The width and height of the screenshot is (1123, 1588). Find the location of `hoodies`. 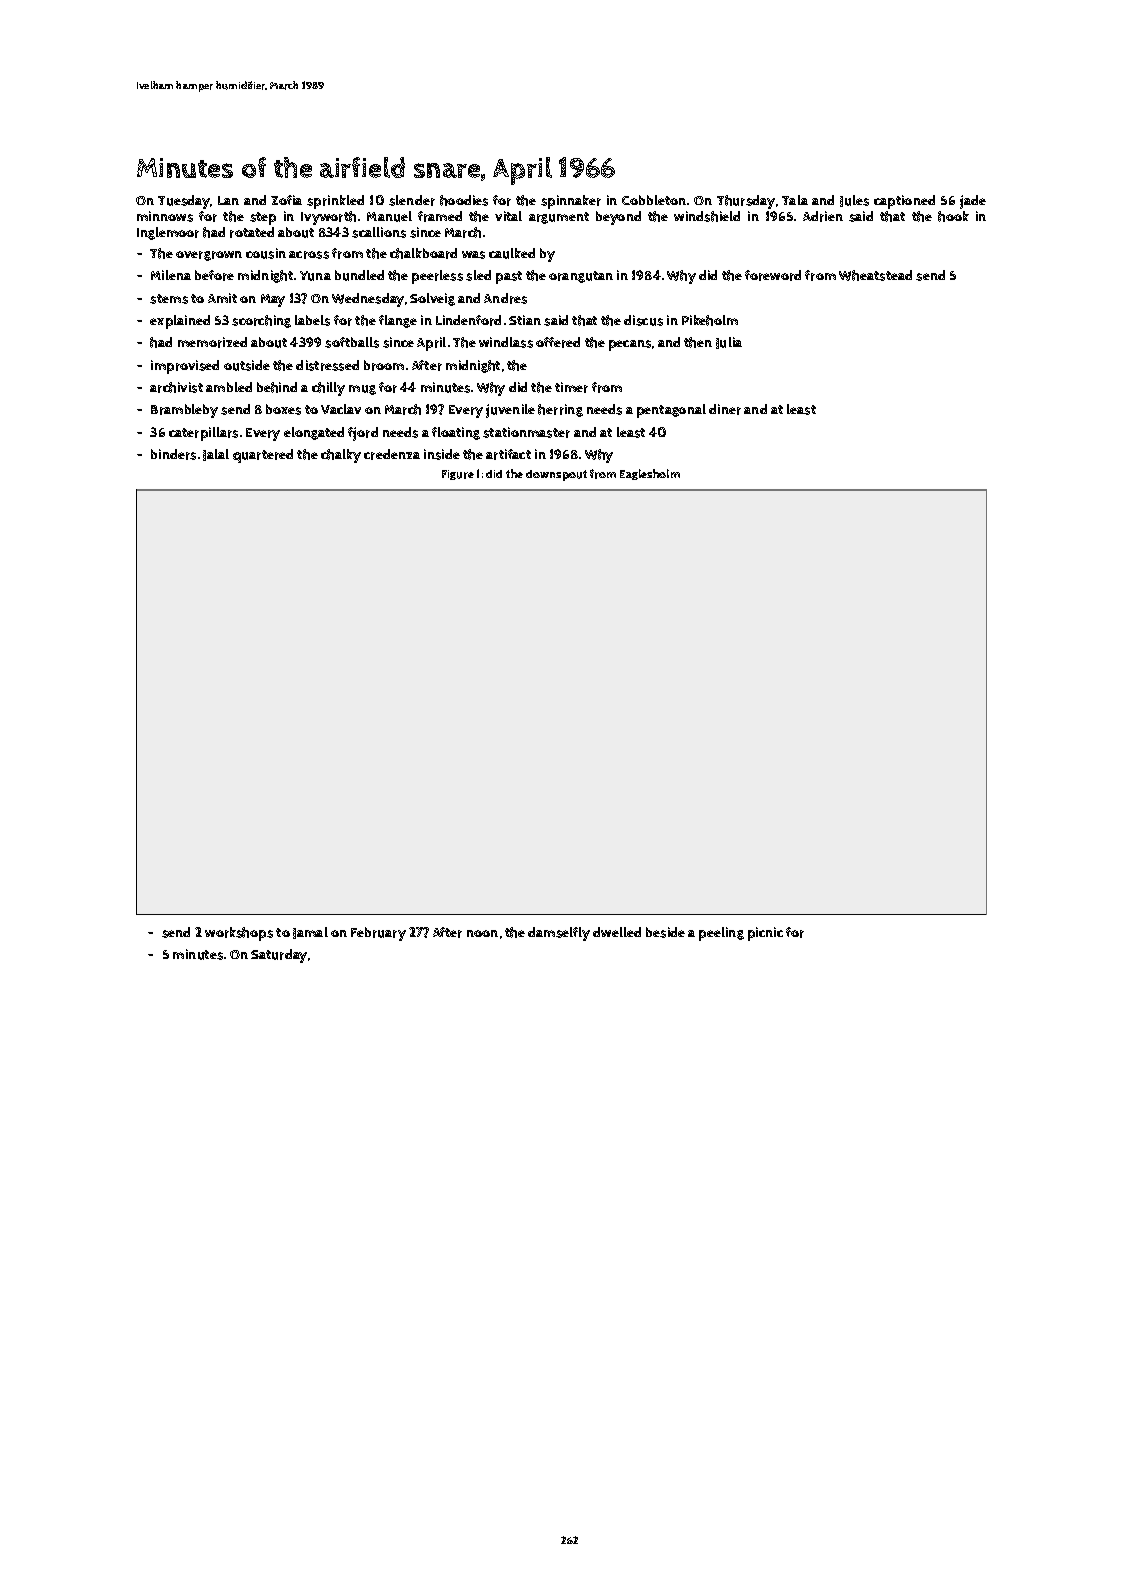

hoodies is located at coordinates (464, 200).
